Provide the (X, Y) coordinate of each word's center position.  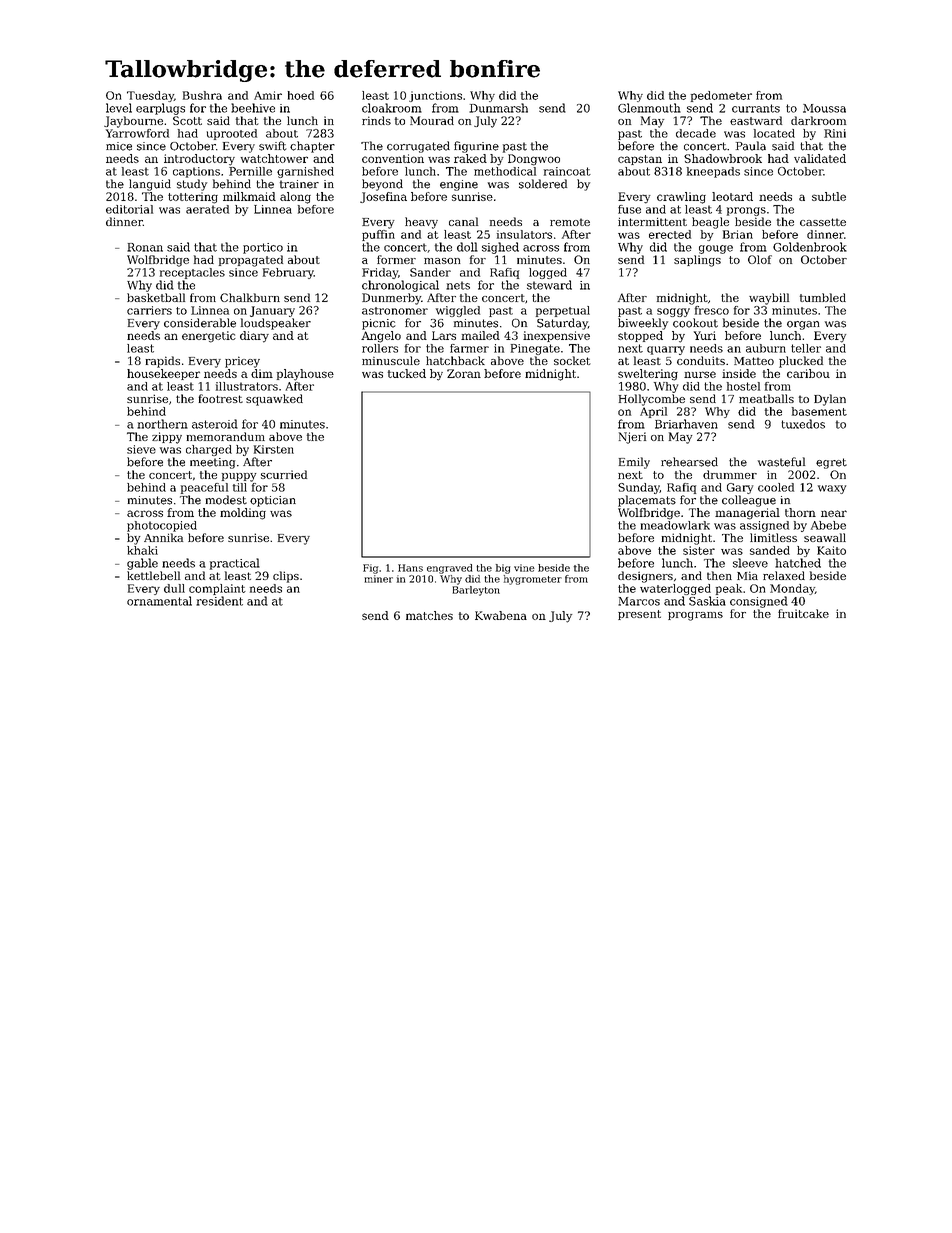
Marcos (639, 601)
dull (174, 588)
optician (273, 501)
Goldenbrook (810, 247)
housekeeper (163, 374)
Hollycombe (652, 400)
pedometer (721, 96)
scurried (284, 474)
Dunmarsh (498, 108)
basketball (156, 297)
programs (695, 616)
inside (739, 373)
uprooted (232, 134)
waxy (832, 489)
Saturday (562, 324)
